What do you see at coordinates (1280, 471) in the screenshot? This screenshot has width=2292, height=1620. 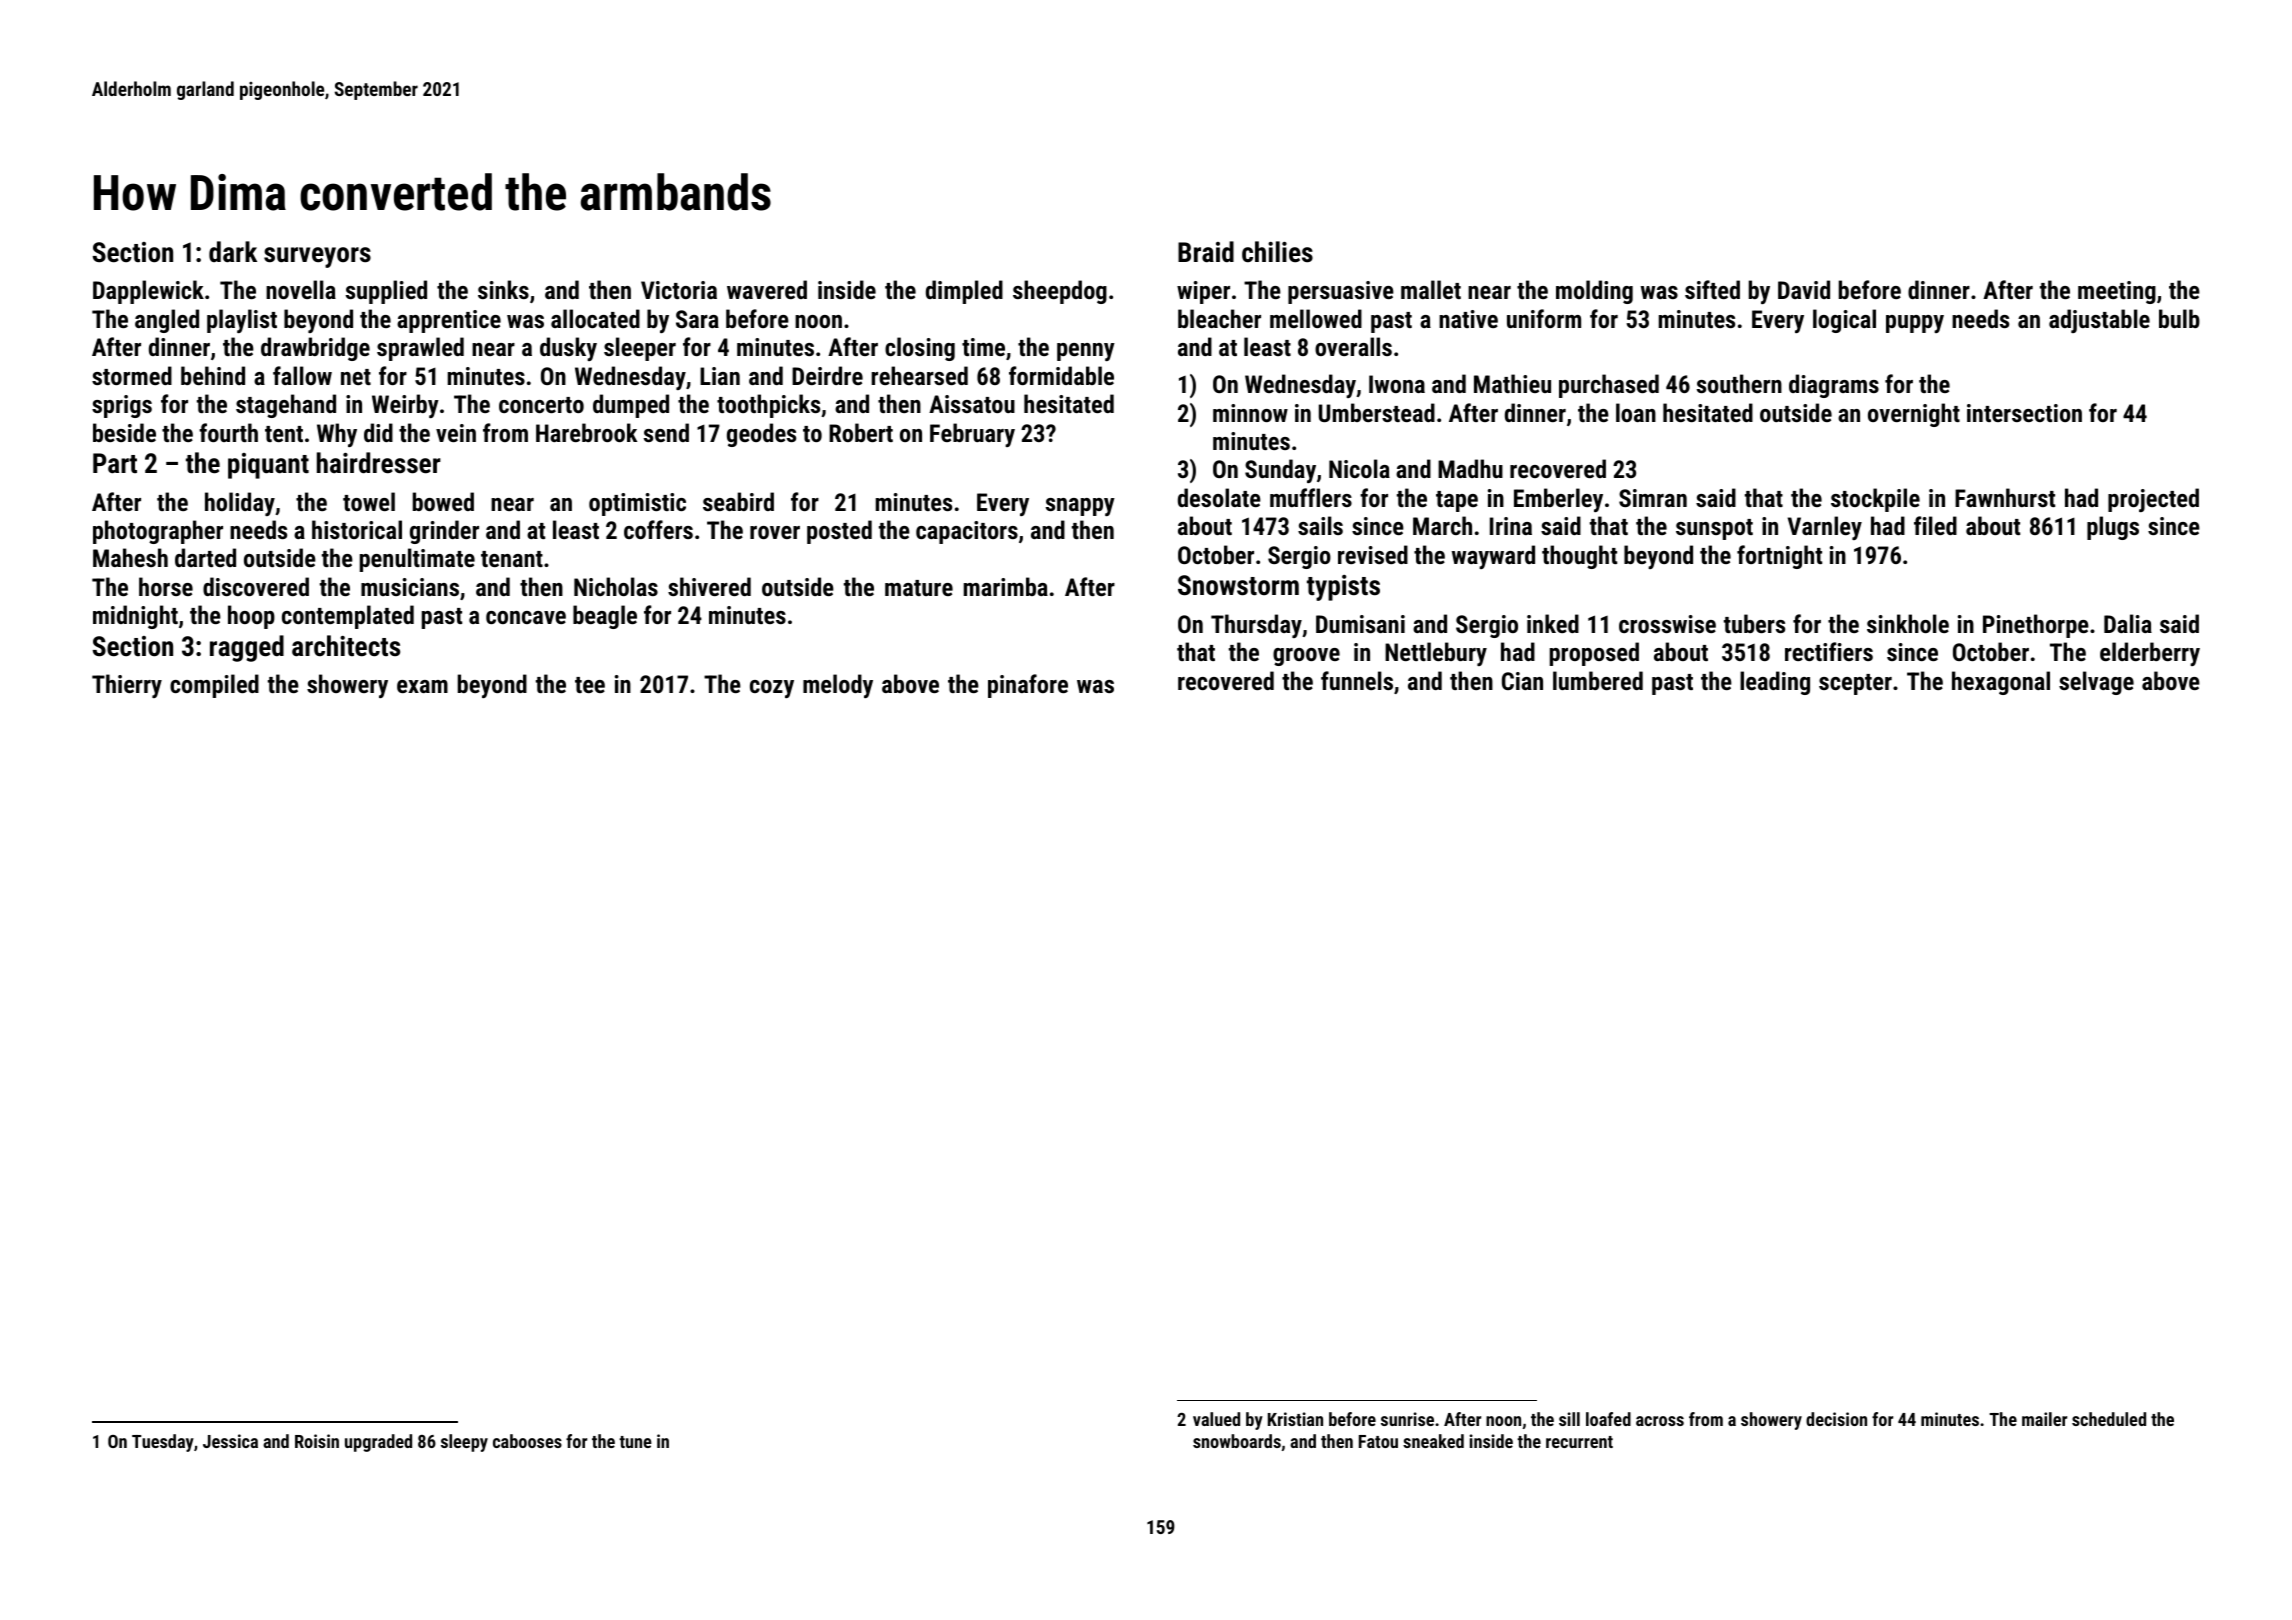 I see `Sunday` at bounding box center [1280, 471].
